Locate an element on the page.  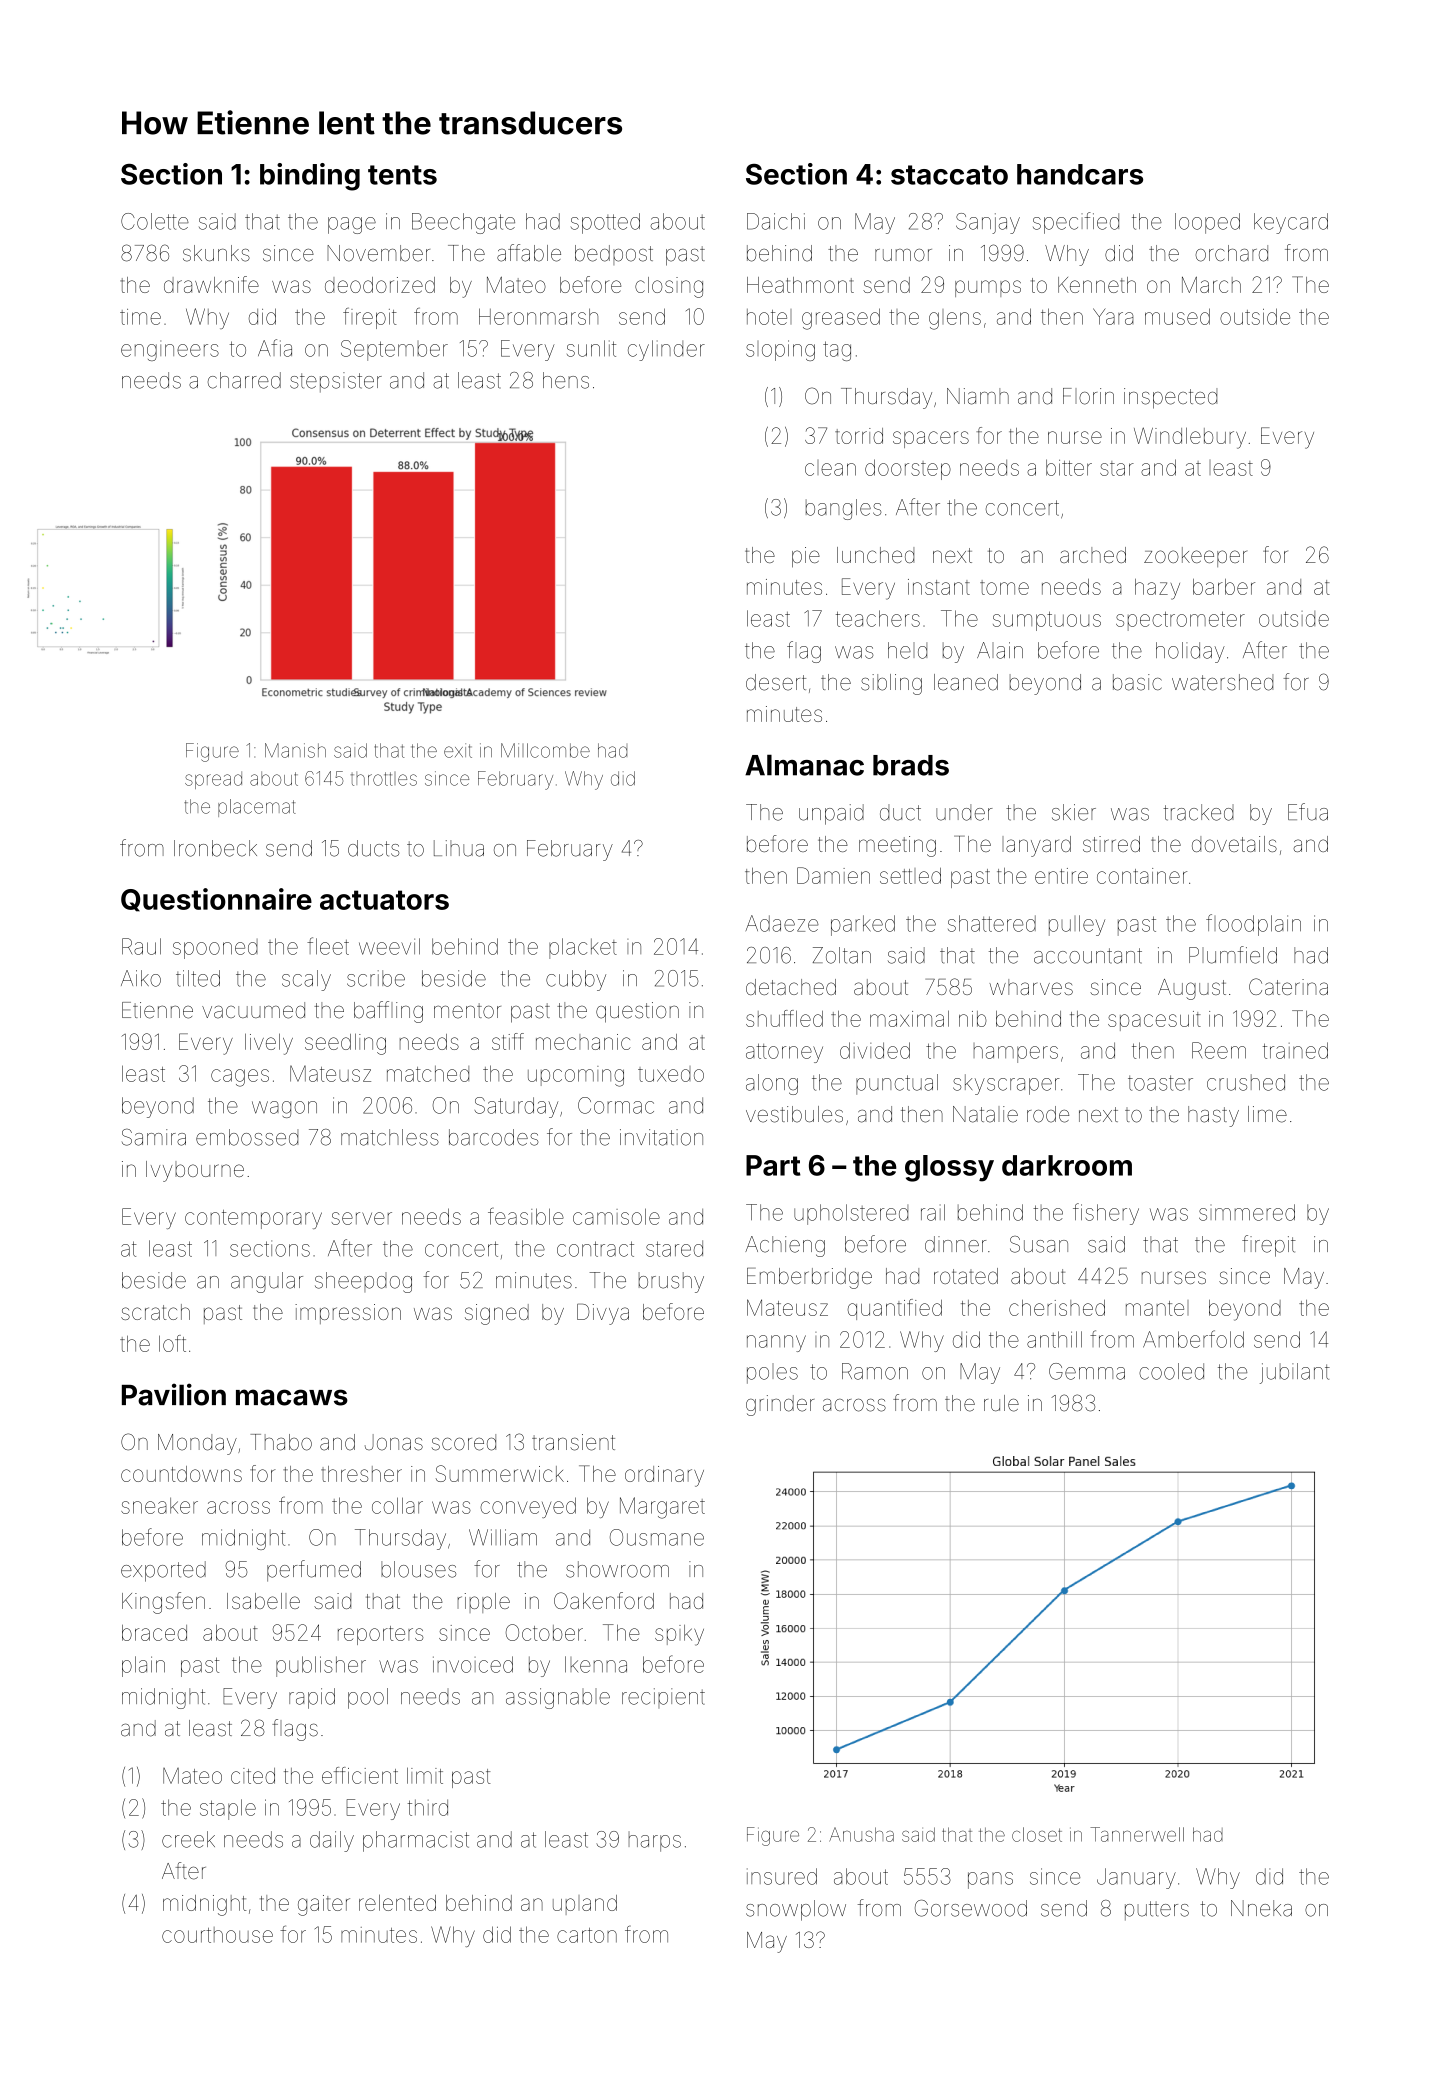
weevil is located at coordinates (389, 946).
